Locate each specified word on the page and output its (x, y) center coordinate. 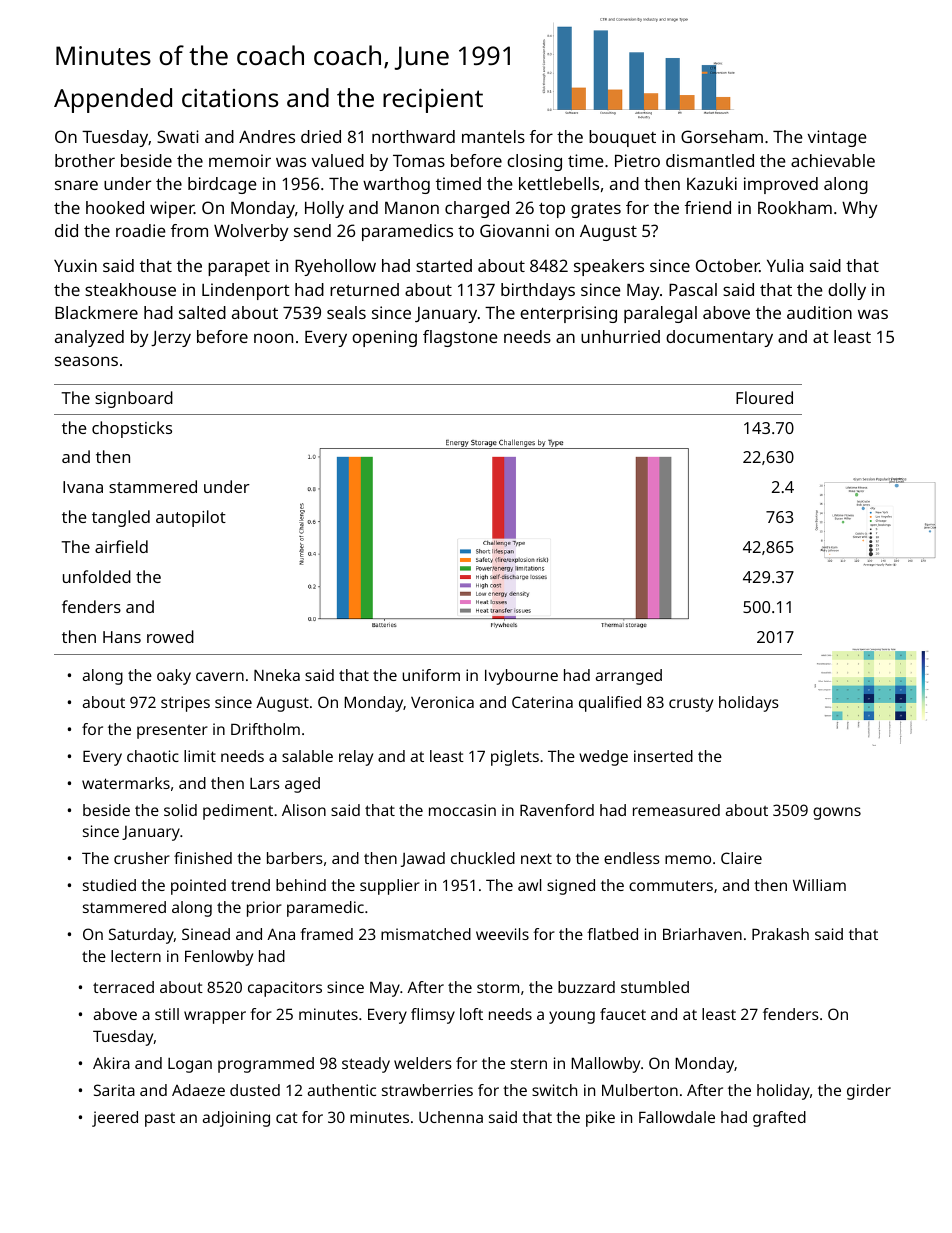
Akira (111, 1063)
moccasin (462, 810)
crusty (691, 705)
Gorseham (722, 136)
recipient (433, 100)
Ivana (83, 487)
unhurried (620, 336)
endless (632, 858)
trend (250, 885)
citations (230, 98)
